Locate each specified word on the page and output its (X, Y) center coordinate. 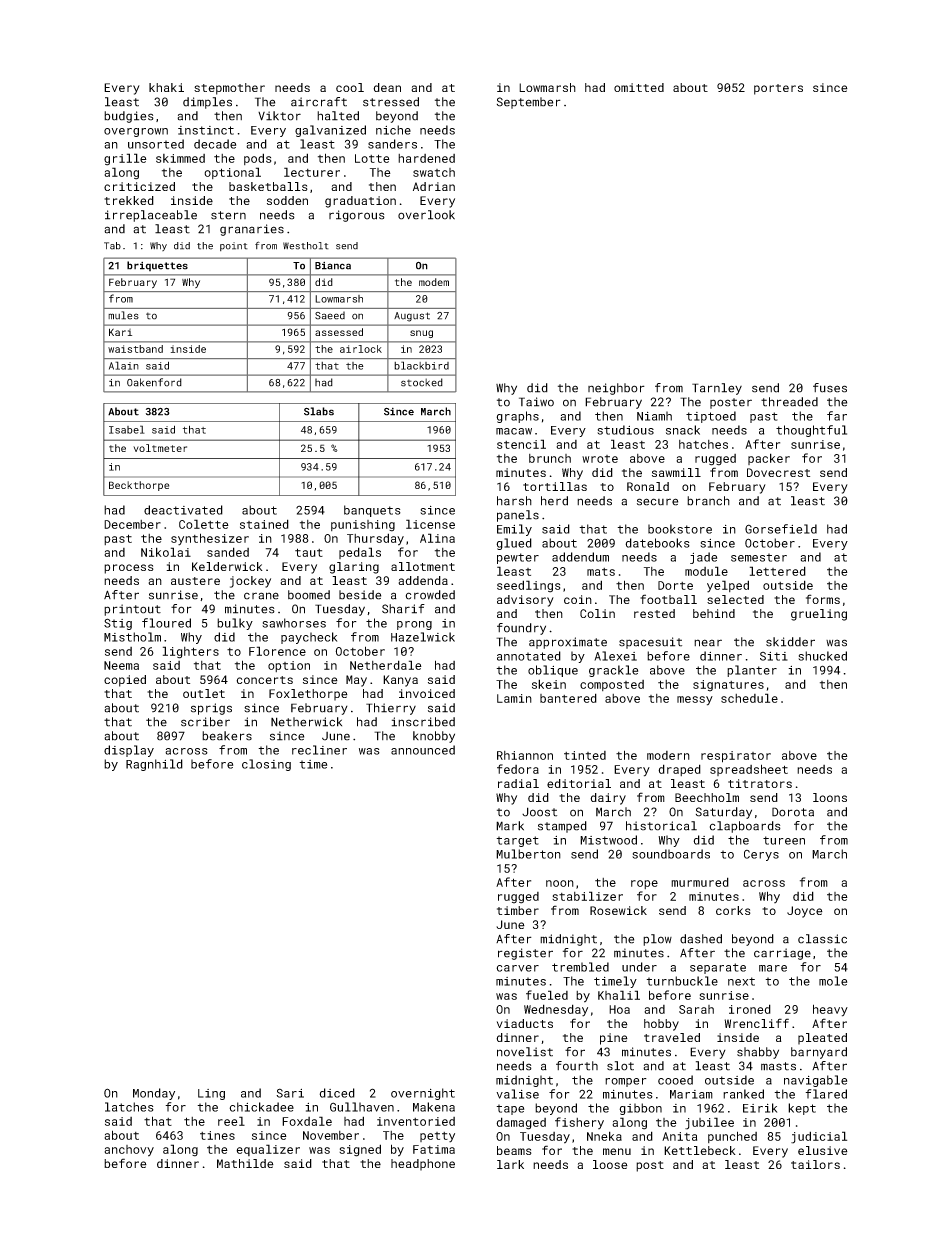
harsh (514, 501)
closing (266, 765)
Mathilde (245, 1163)
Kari (120, 332)
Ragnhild (154, 765)
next (741, 981)
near (708, 643)
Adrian (434, 186)
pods (257, 159)
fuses (830, 388)
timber (518, 910)
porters (778, 89)
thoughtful (811, 431)
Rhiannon (525, 755)
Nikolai (166, 552)
